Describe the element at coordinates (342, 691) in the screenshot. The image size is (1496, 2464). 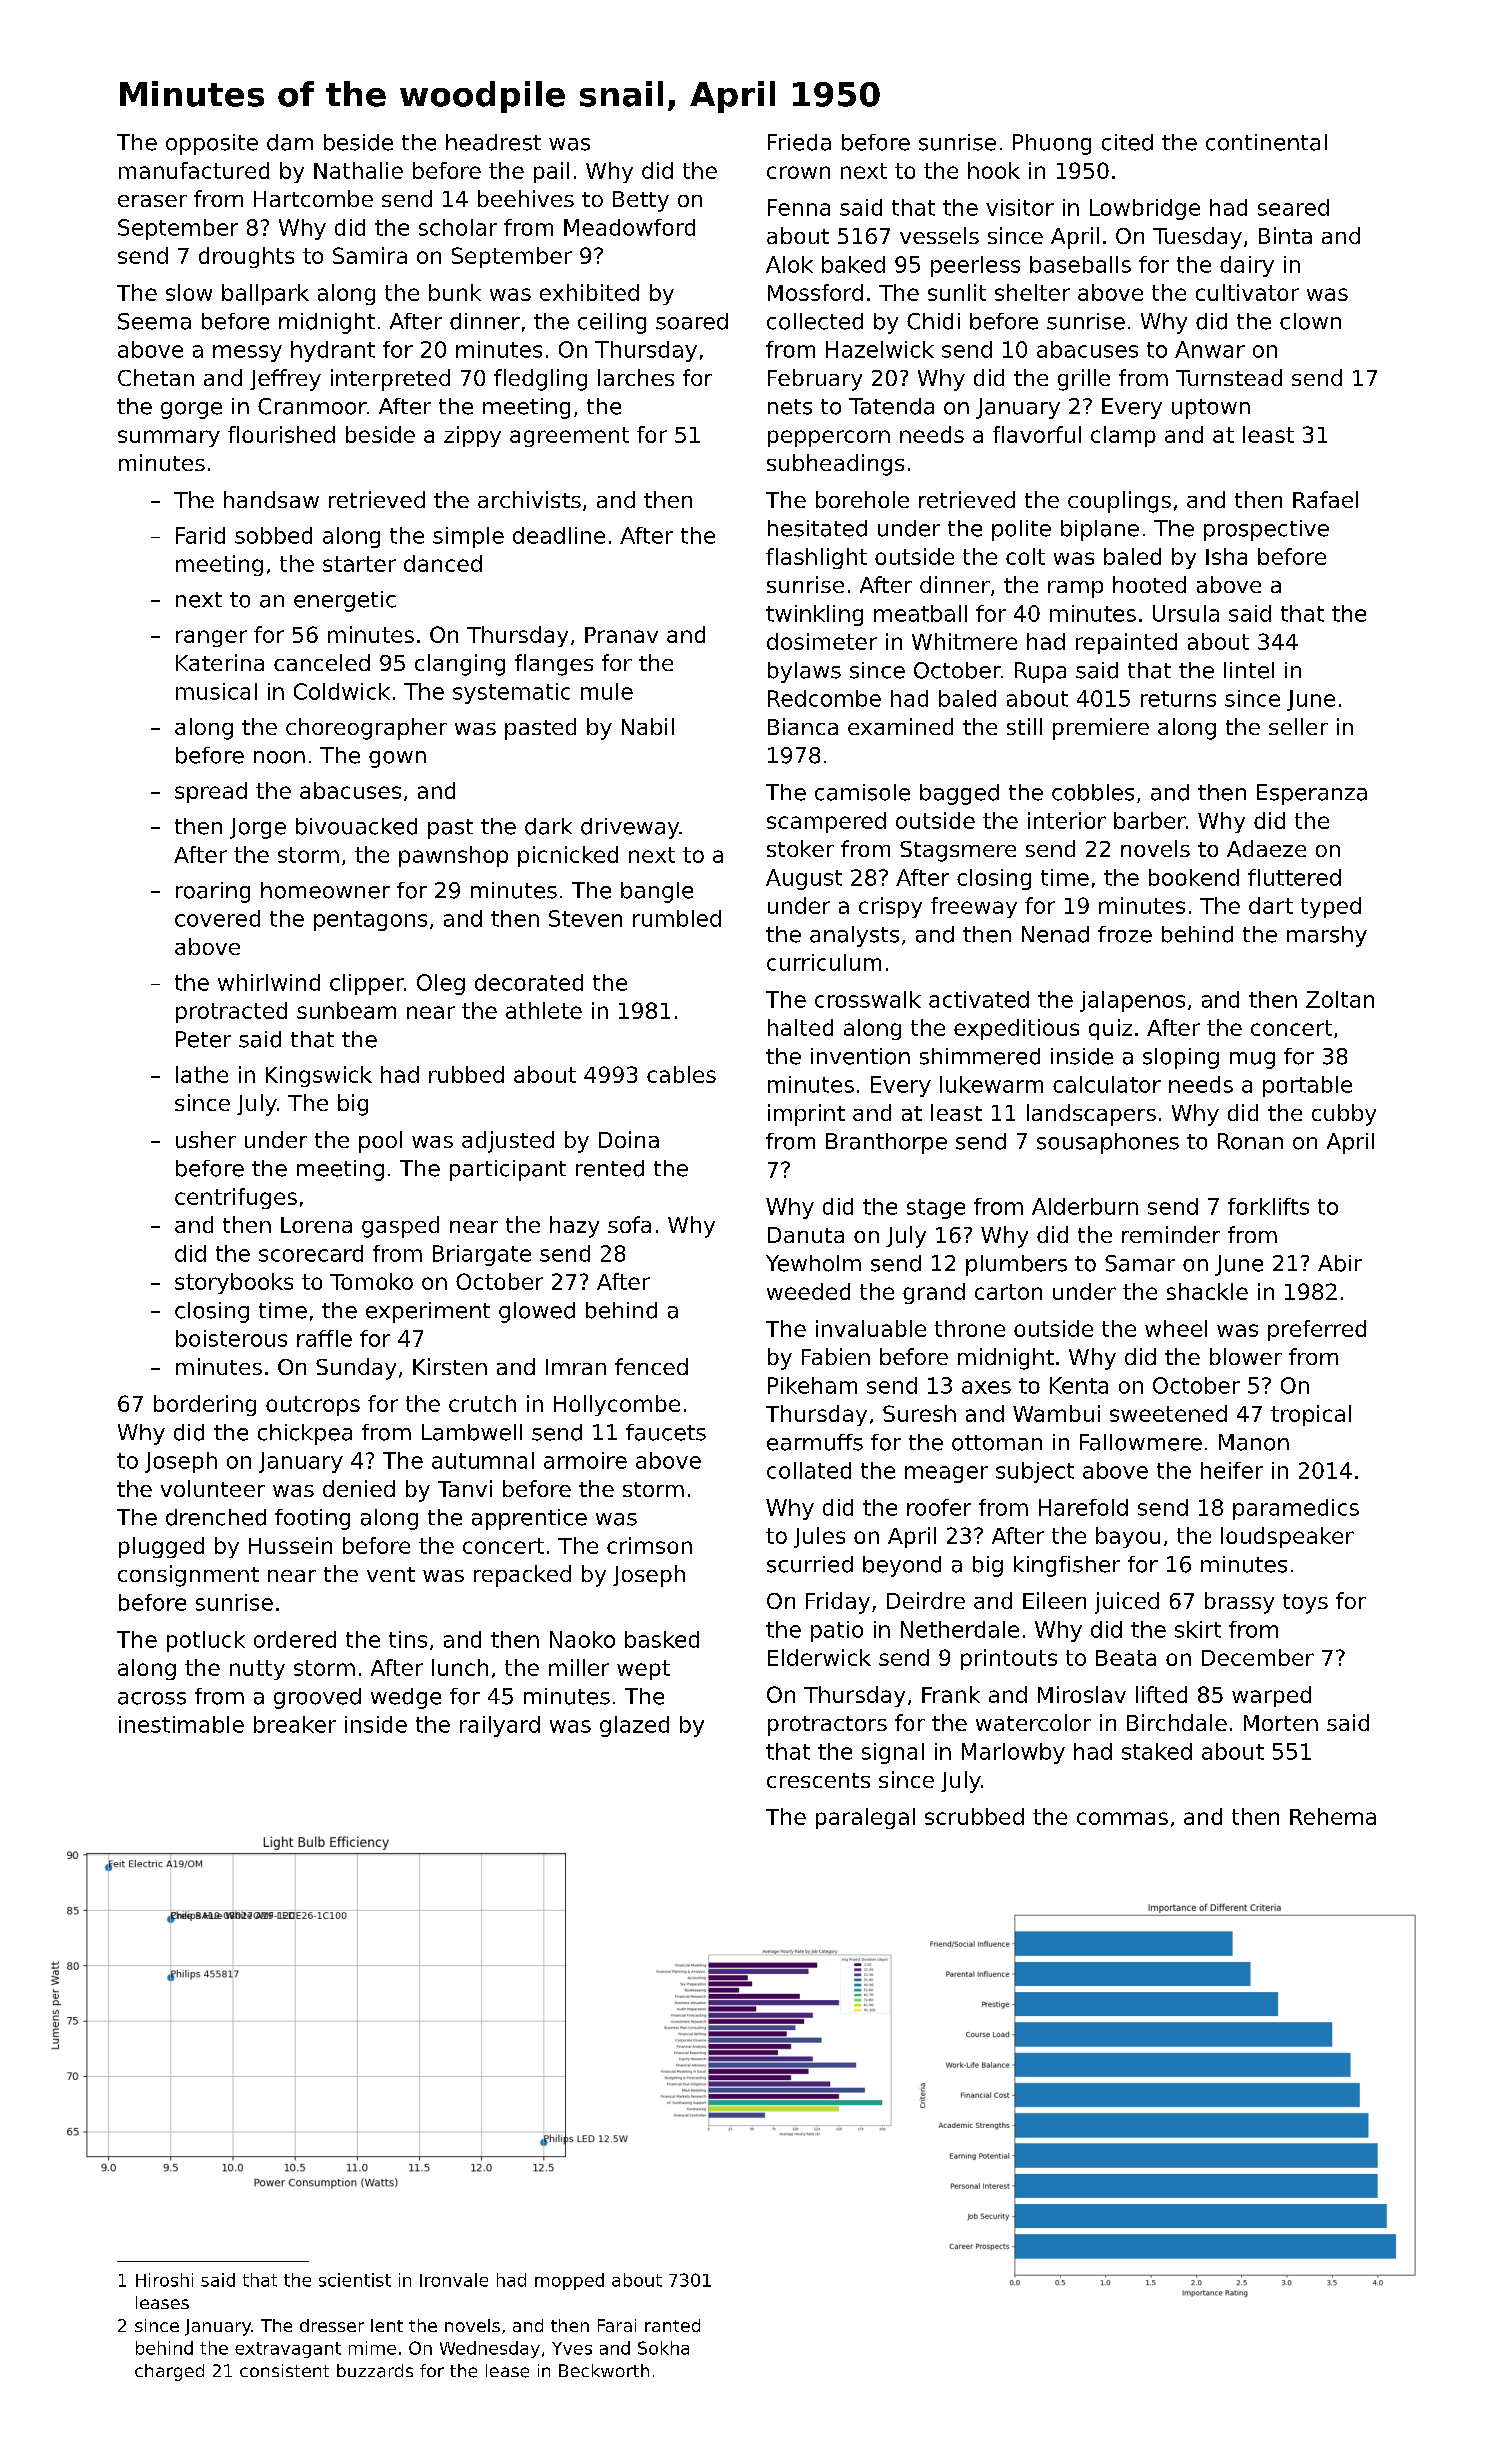
I see `Coldwick` at that location.
